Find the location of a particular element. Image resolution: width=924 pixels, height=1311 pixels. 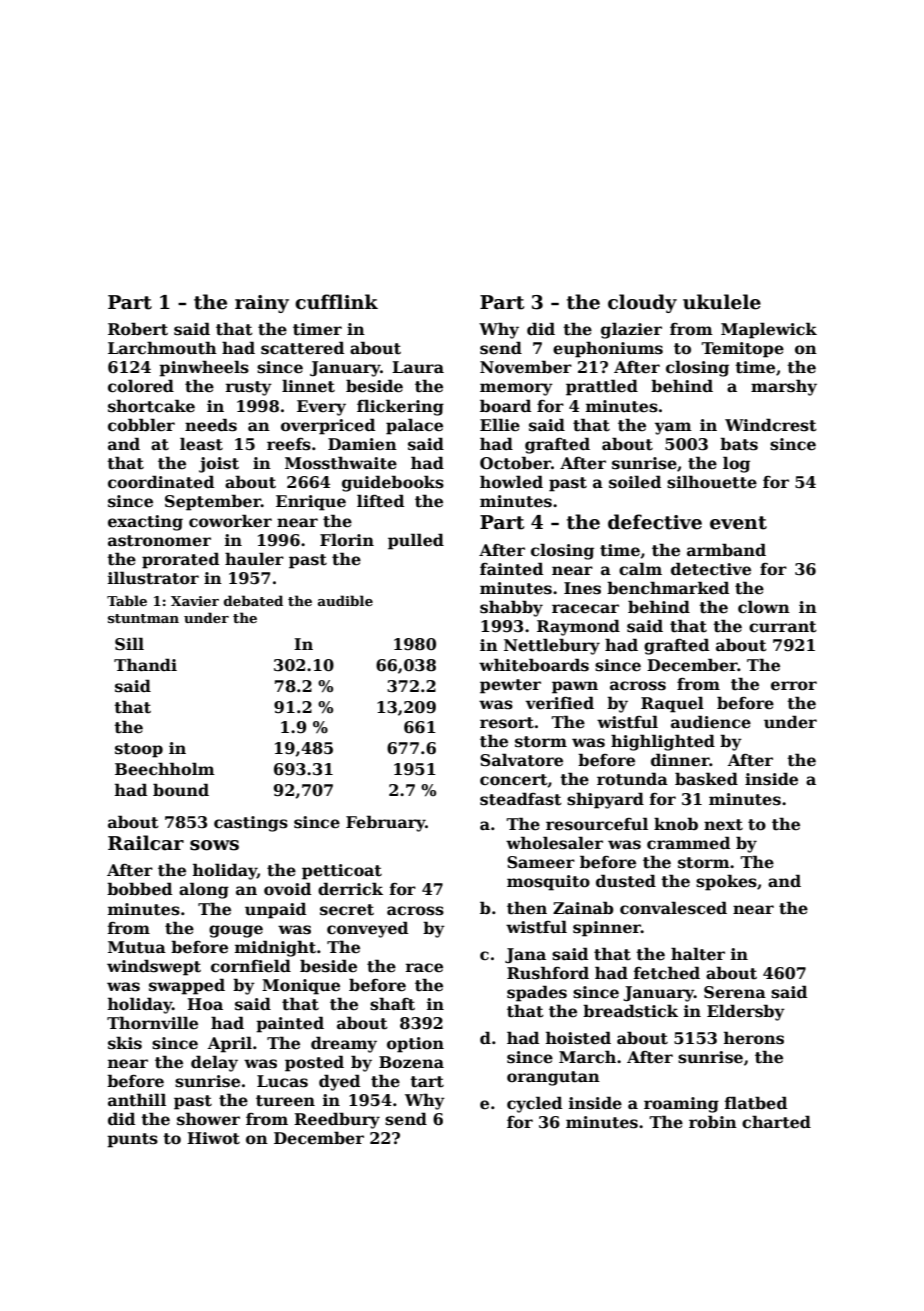

error is located at coordinates (794, 686).
